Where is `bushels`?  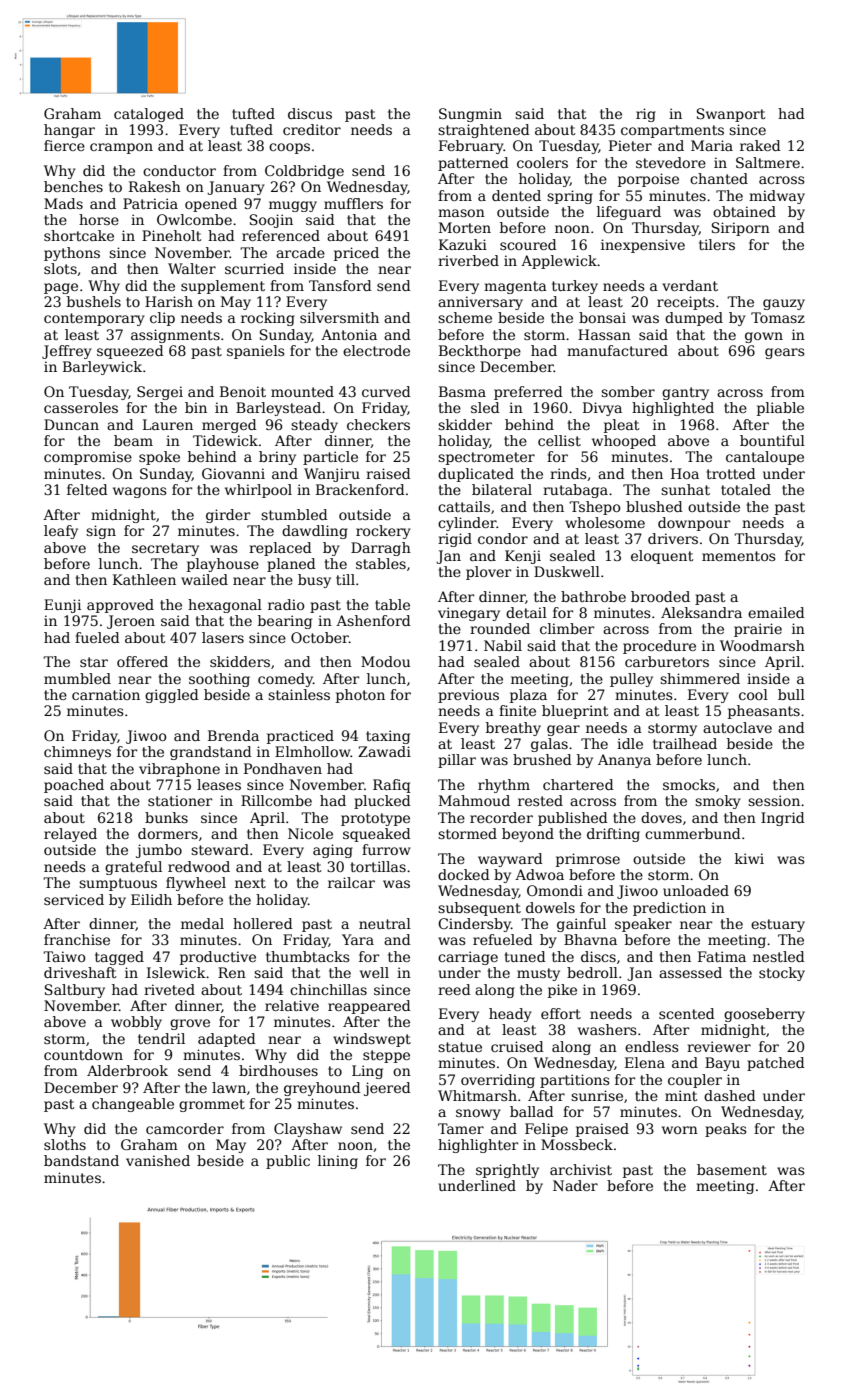
bushels is located at coordinates (94, 301).
